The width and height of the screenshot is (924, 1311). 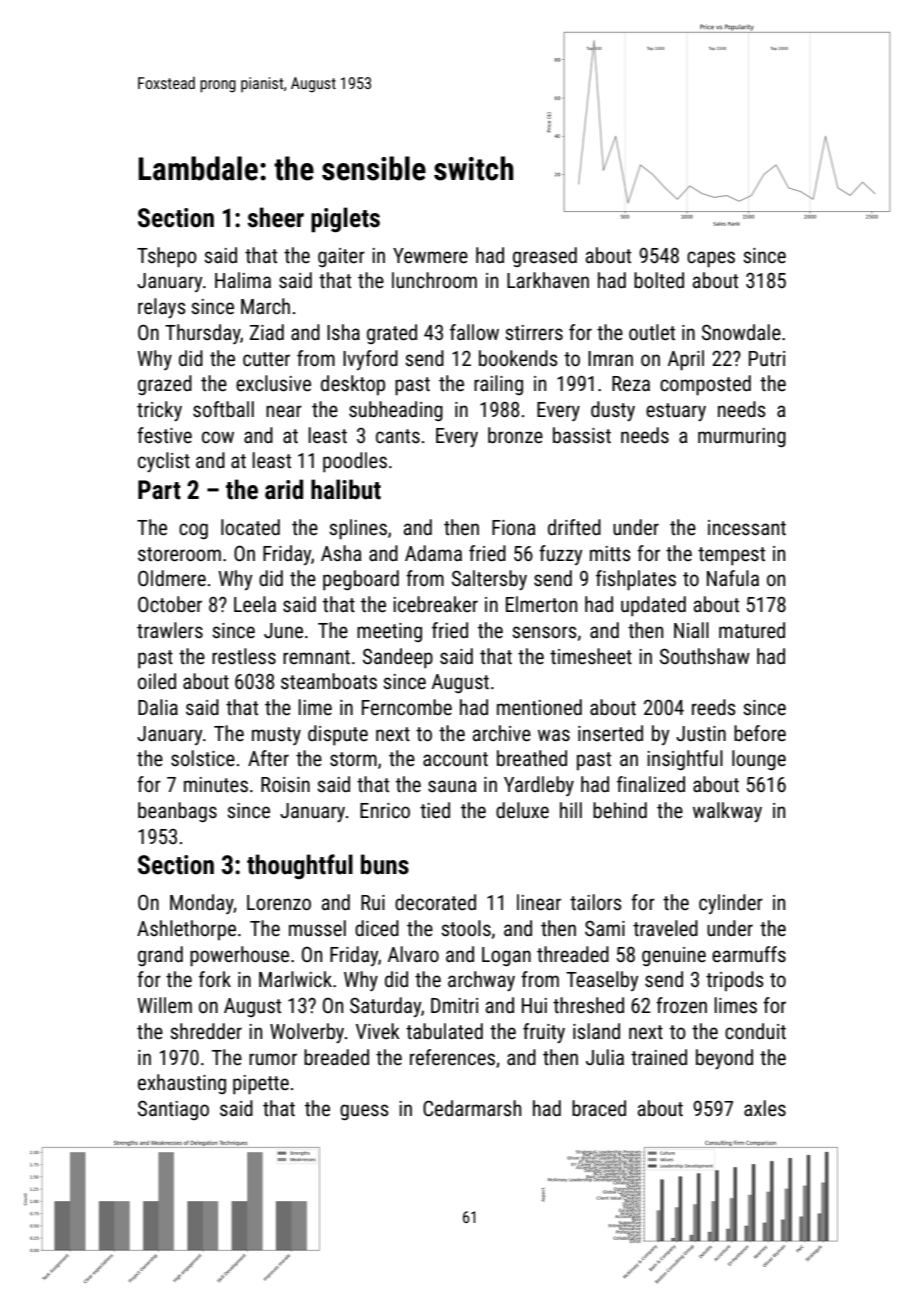 What do you see at coordinates (250, 527) in the screenshot?
I see `located` at bounding box center [250, 527].
